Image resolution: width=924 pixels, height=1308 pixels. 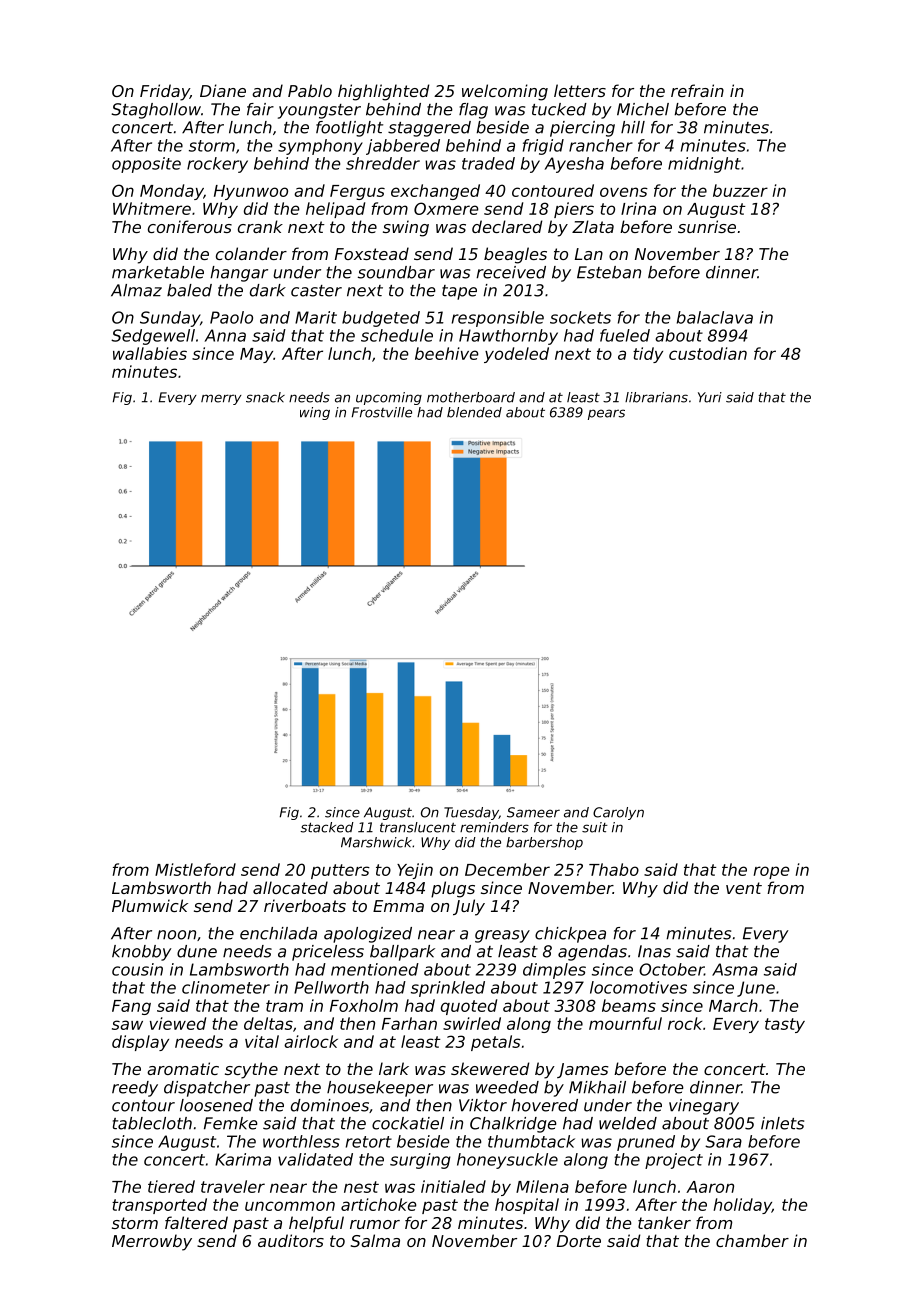 What do you see at coordinates (656, 397) in the page?
I see `librarians` at bounding box center [656, 397].
